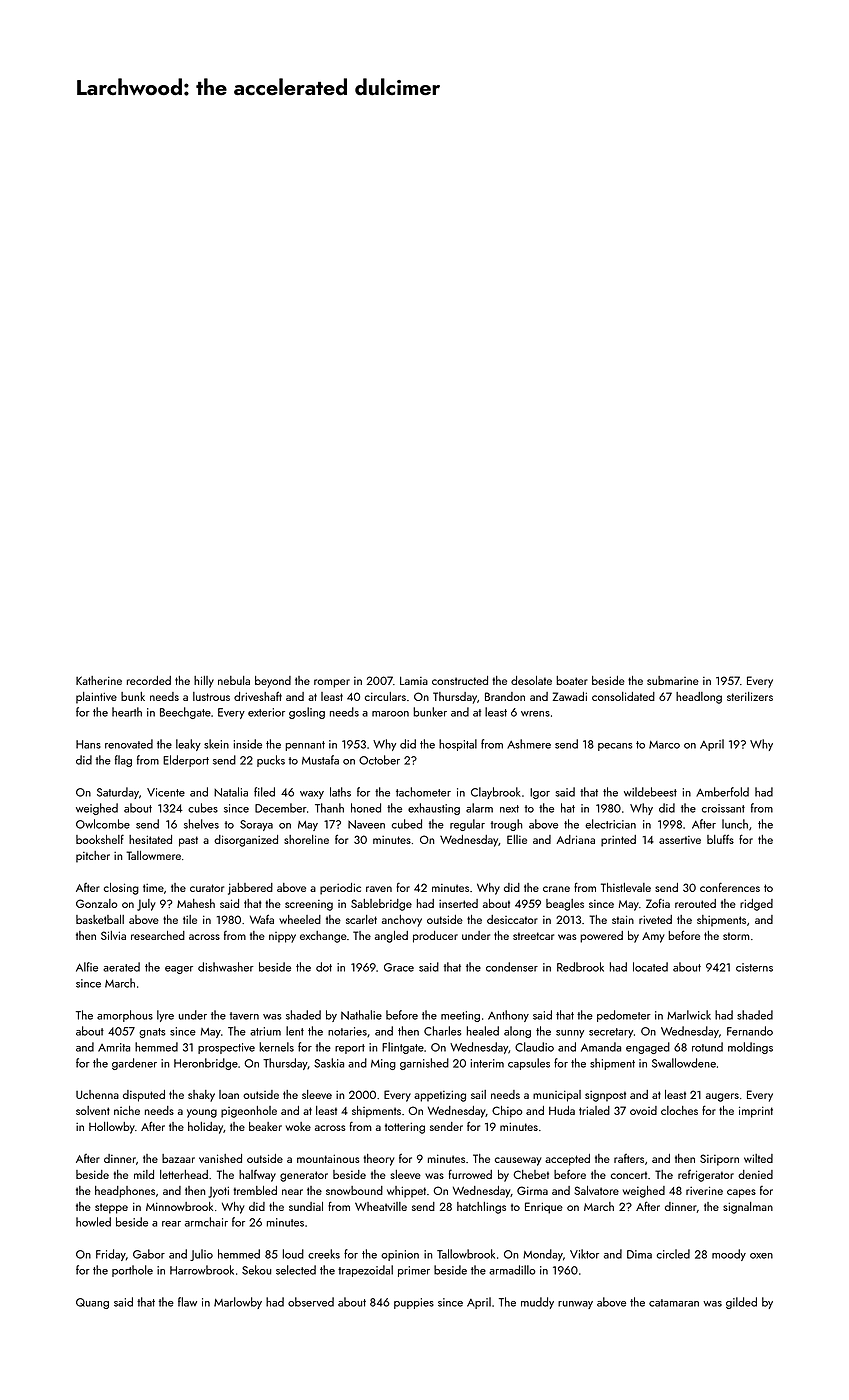  What do you see at coordinates (323, 937) in the screenshot?
I see `exchange` at bounding box center [323, 937].
